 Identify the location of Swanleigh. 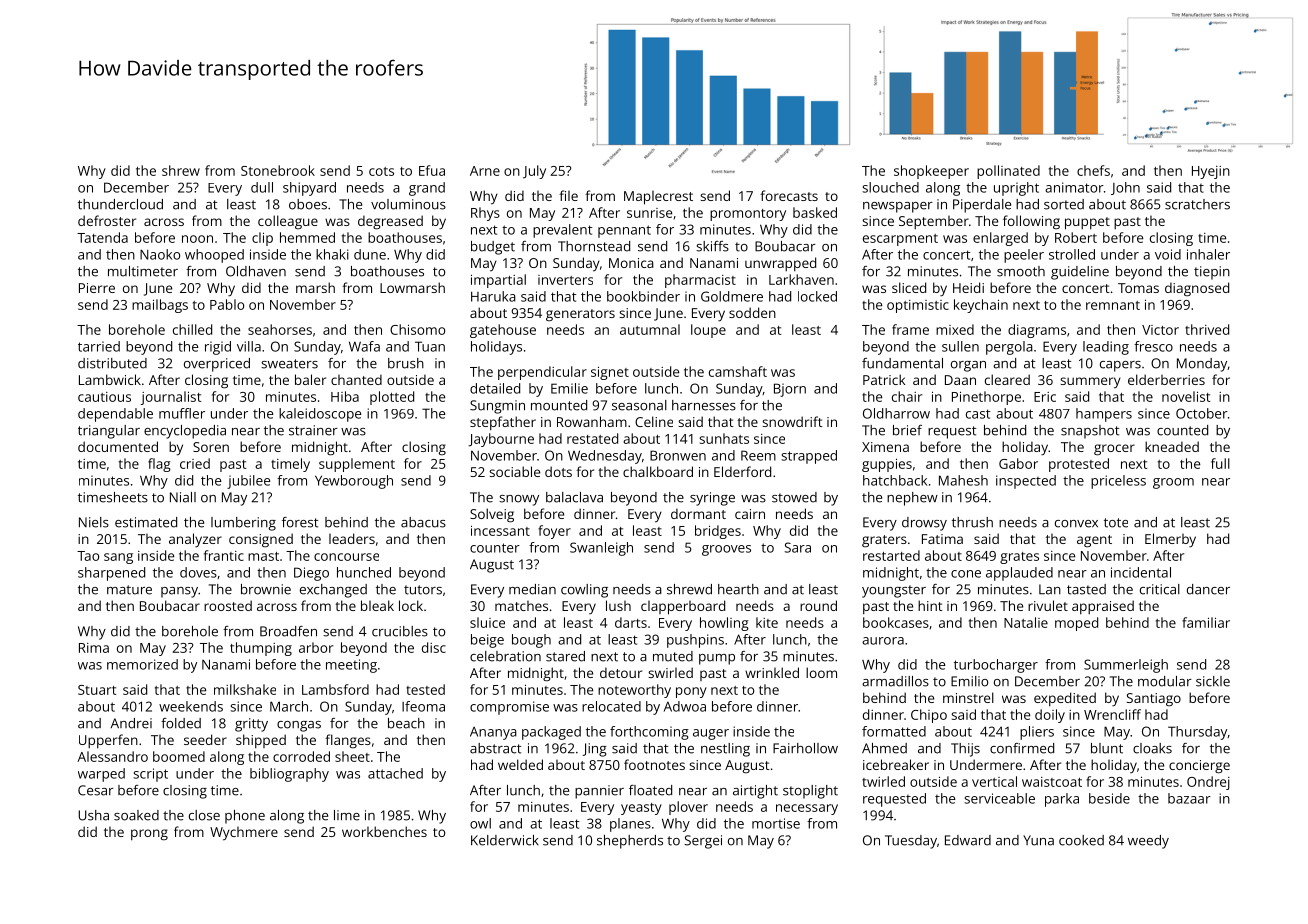
(601, 549).
